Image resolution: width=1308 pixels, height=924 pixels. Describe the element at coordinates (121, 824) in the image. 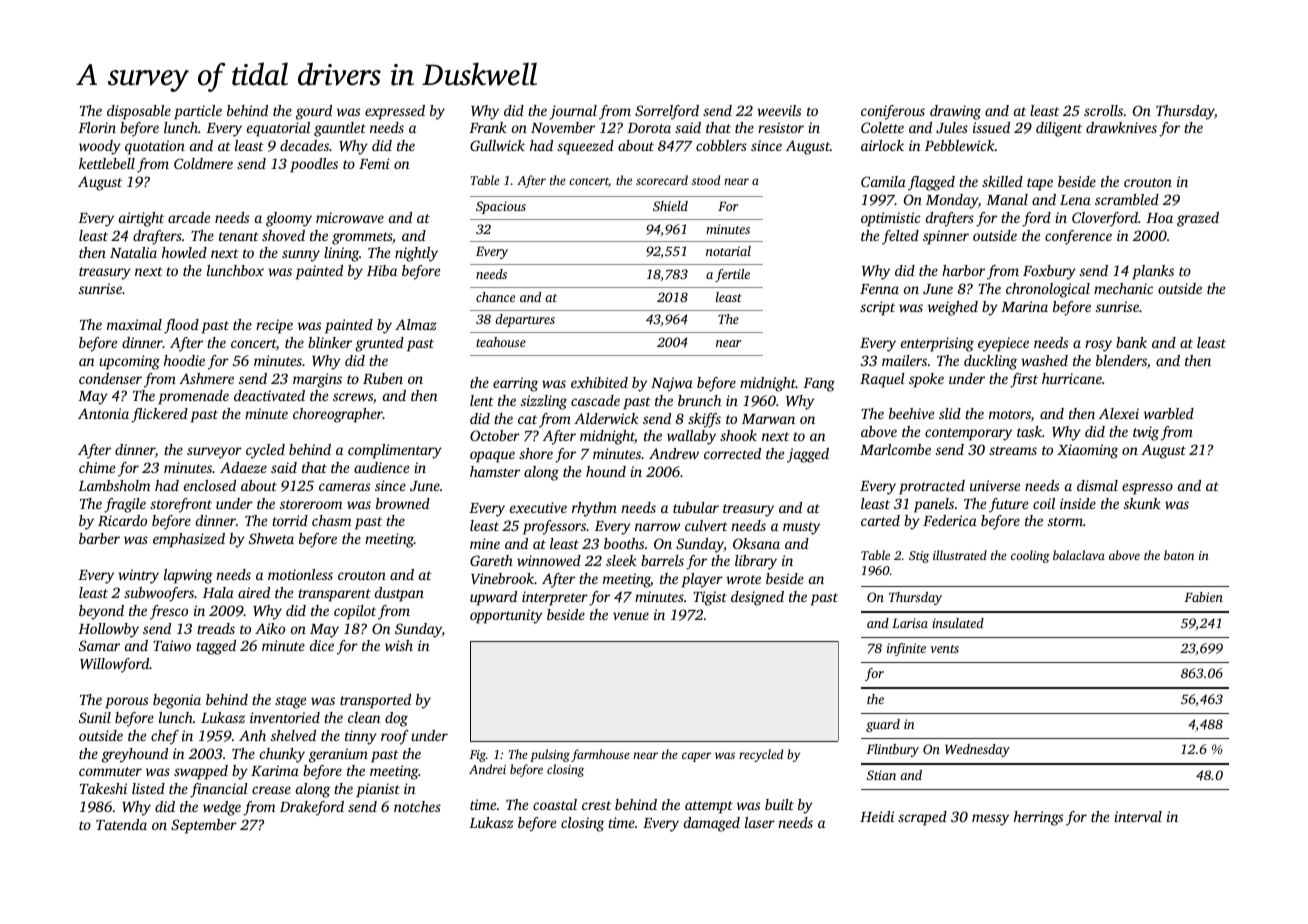

I see `Tatenda` at that location.
